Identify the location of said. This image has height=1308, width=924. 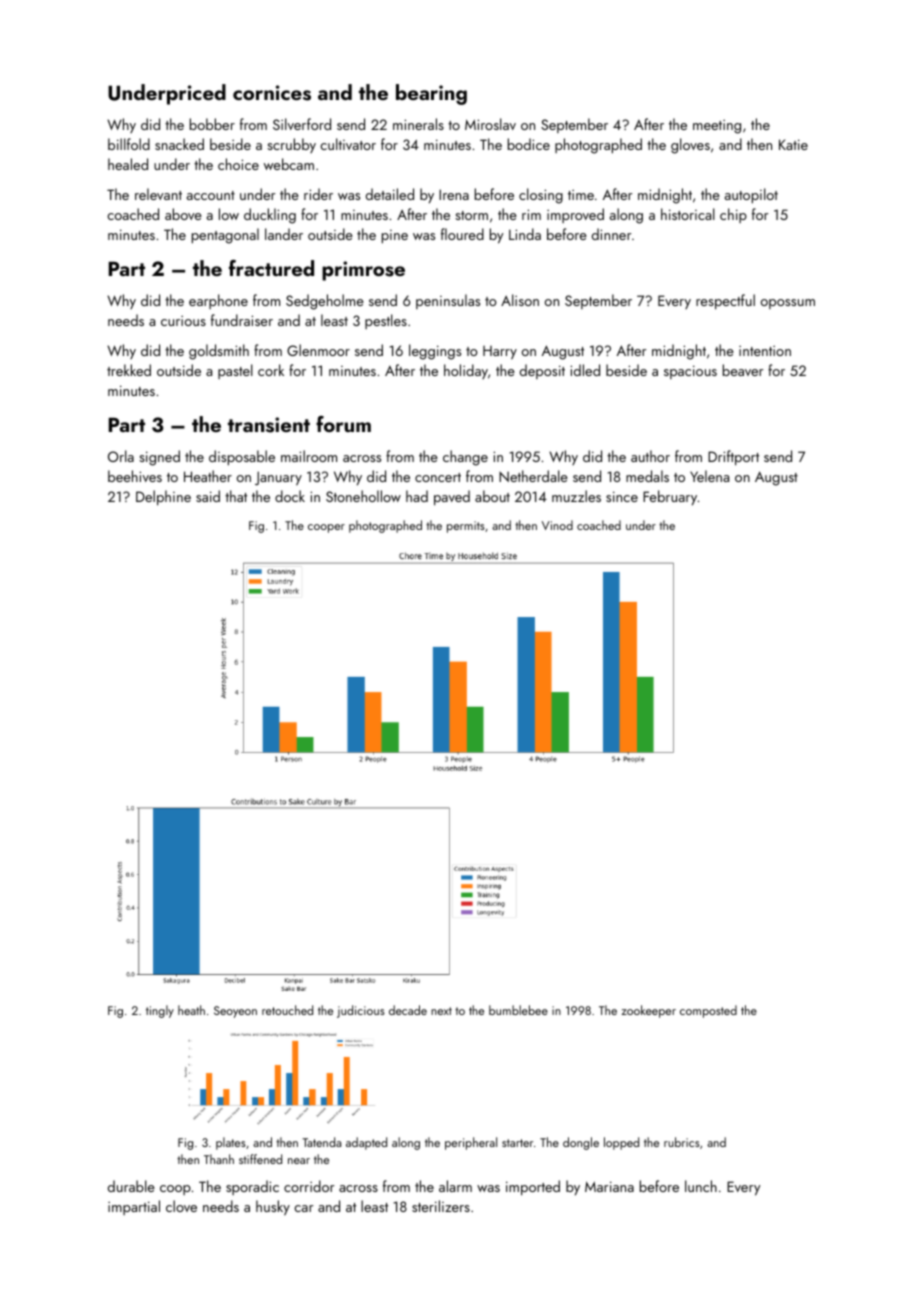
(208, 496).
